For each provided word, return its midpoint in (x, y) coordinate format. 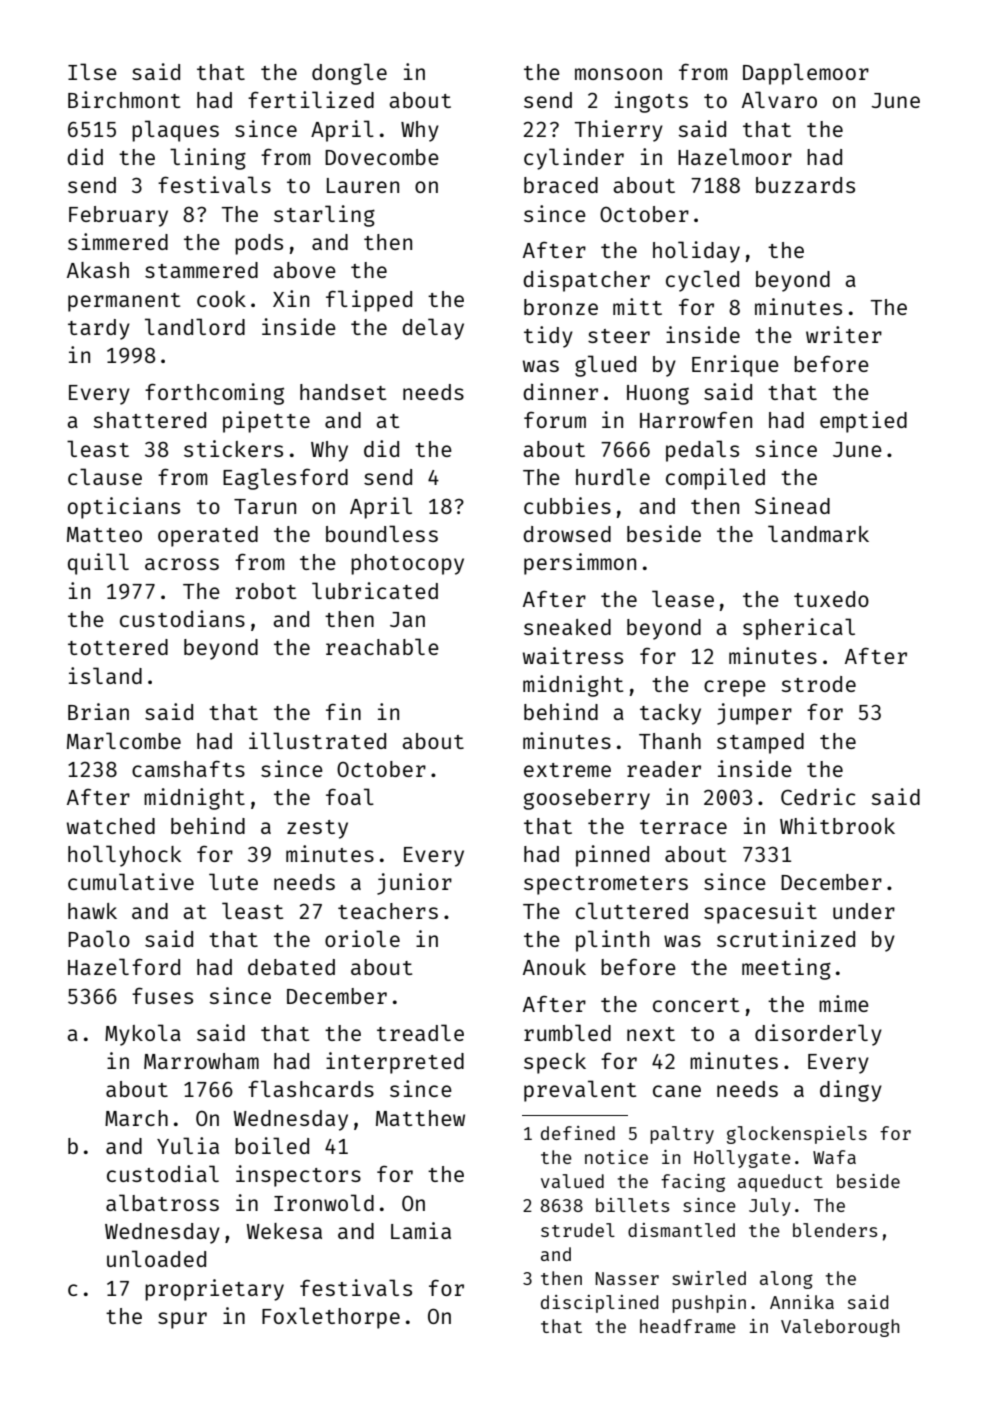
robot (266, 591)
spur (182, 1320)
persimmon (580, 564)
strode (818, 684)
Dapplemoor (806, 74)
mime (844, 1003)
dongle (349, 74)
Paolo (99, 938)
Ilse (92, 71)
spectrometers (606, 885)
